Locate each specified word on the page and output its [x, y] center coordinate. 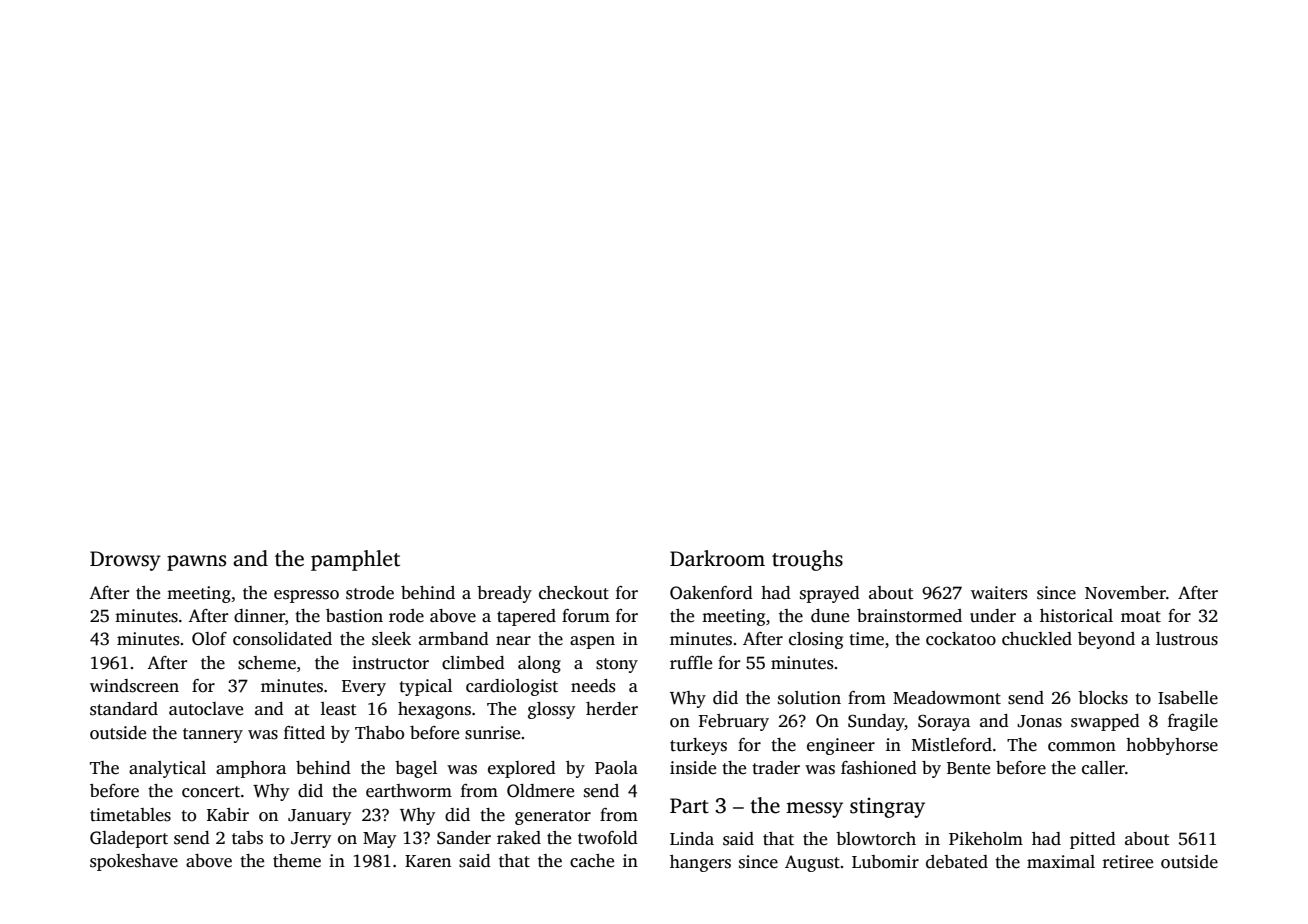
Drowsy [125, 561]
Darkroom [717, 558]
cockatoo [961, 639]
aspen [592, 642]
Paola [616, 768]
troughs [807, 560]
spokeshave [134, 862]
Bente [968, 768]
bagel [416, 769]
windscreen [134, 686]
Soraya [944, 723]
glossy [551, 710]
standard [124, 709]
